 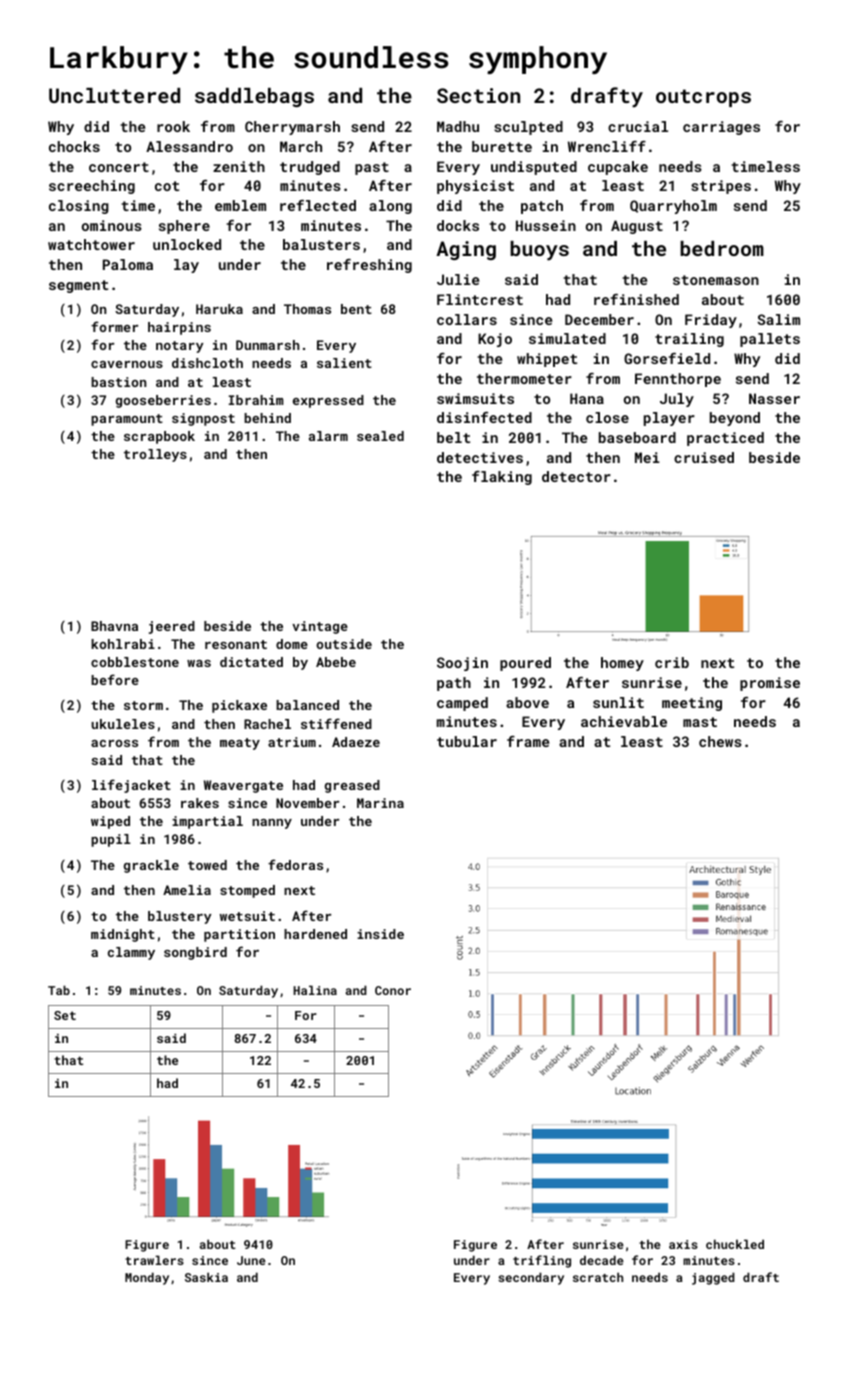 I want to click on achievable, so click(x=624, y=721).
